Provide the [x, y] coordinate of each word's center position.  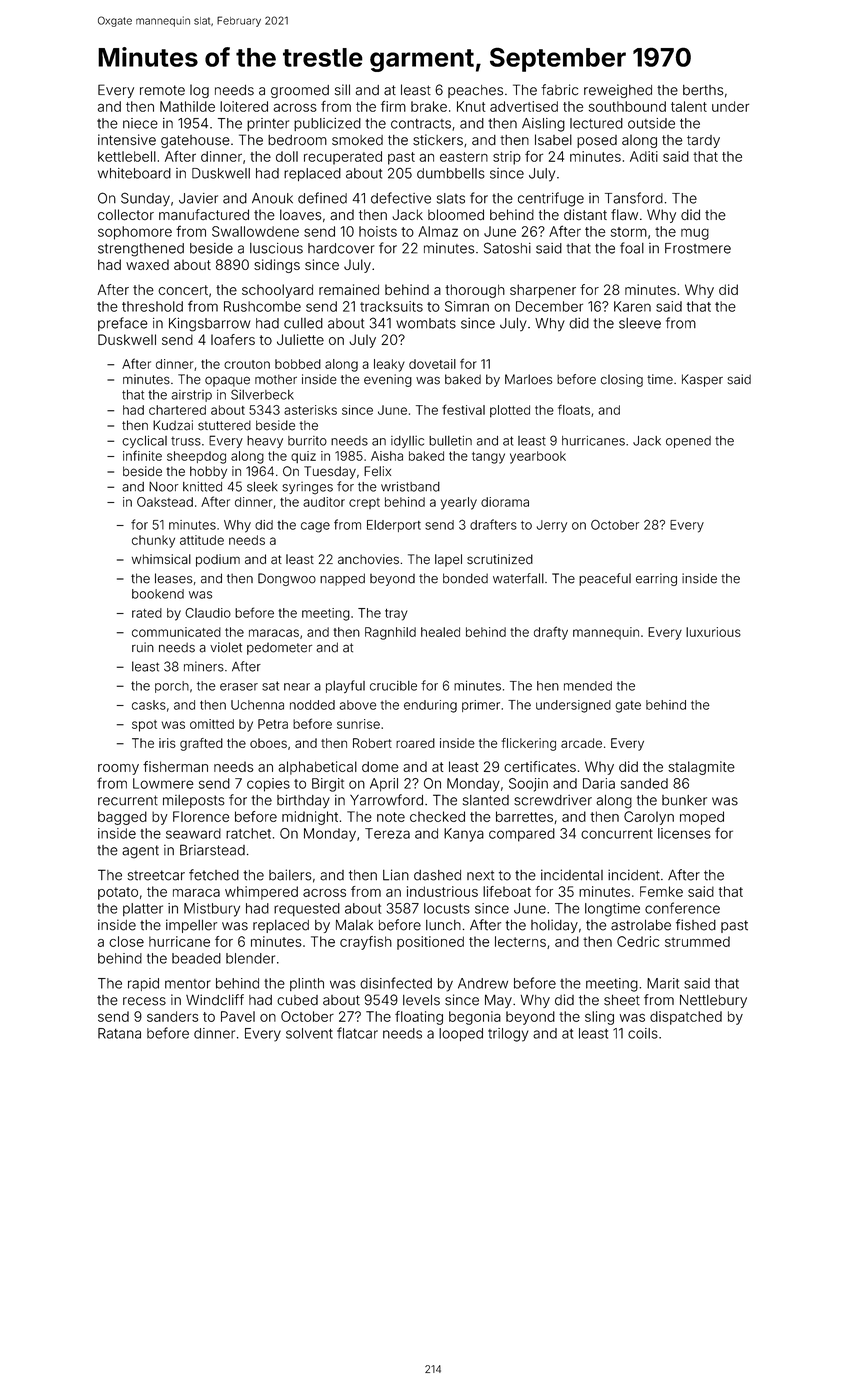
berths [703, 90]
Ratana [119, 1033]
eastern [464, 157]
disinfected [396, 983]
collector [126, 215]
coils [643, 1033]
